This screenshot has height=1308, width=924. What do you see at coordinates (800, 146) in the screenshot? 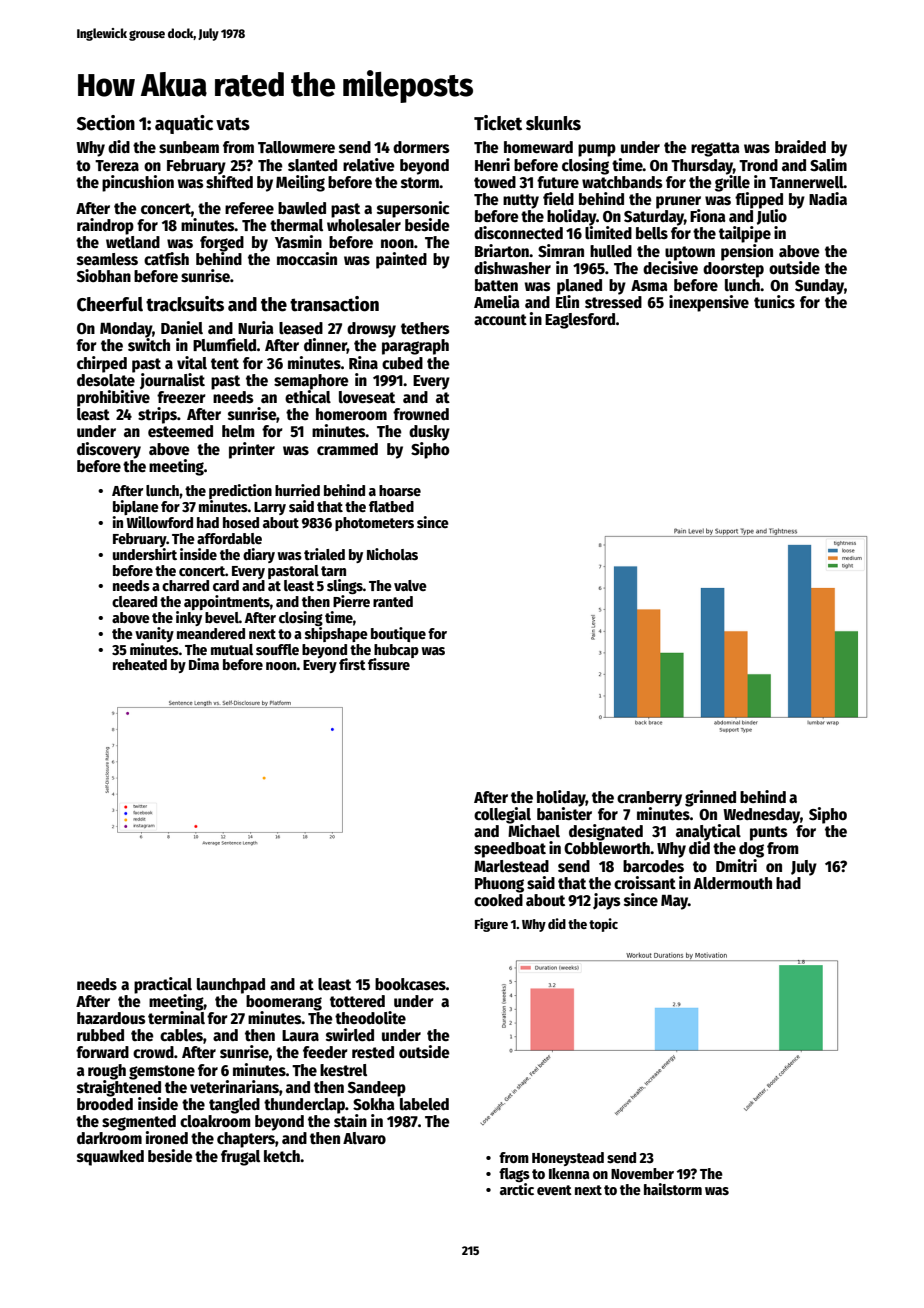
I see `braided` at bounding box center [800, 146].
